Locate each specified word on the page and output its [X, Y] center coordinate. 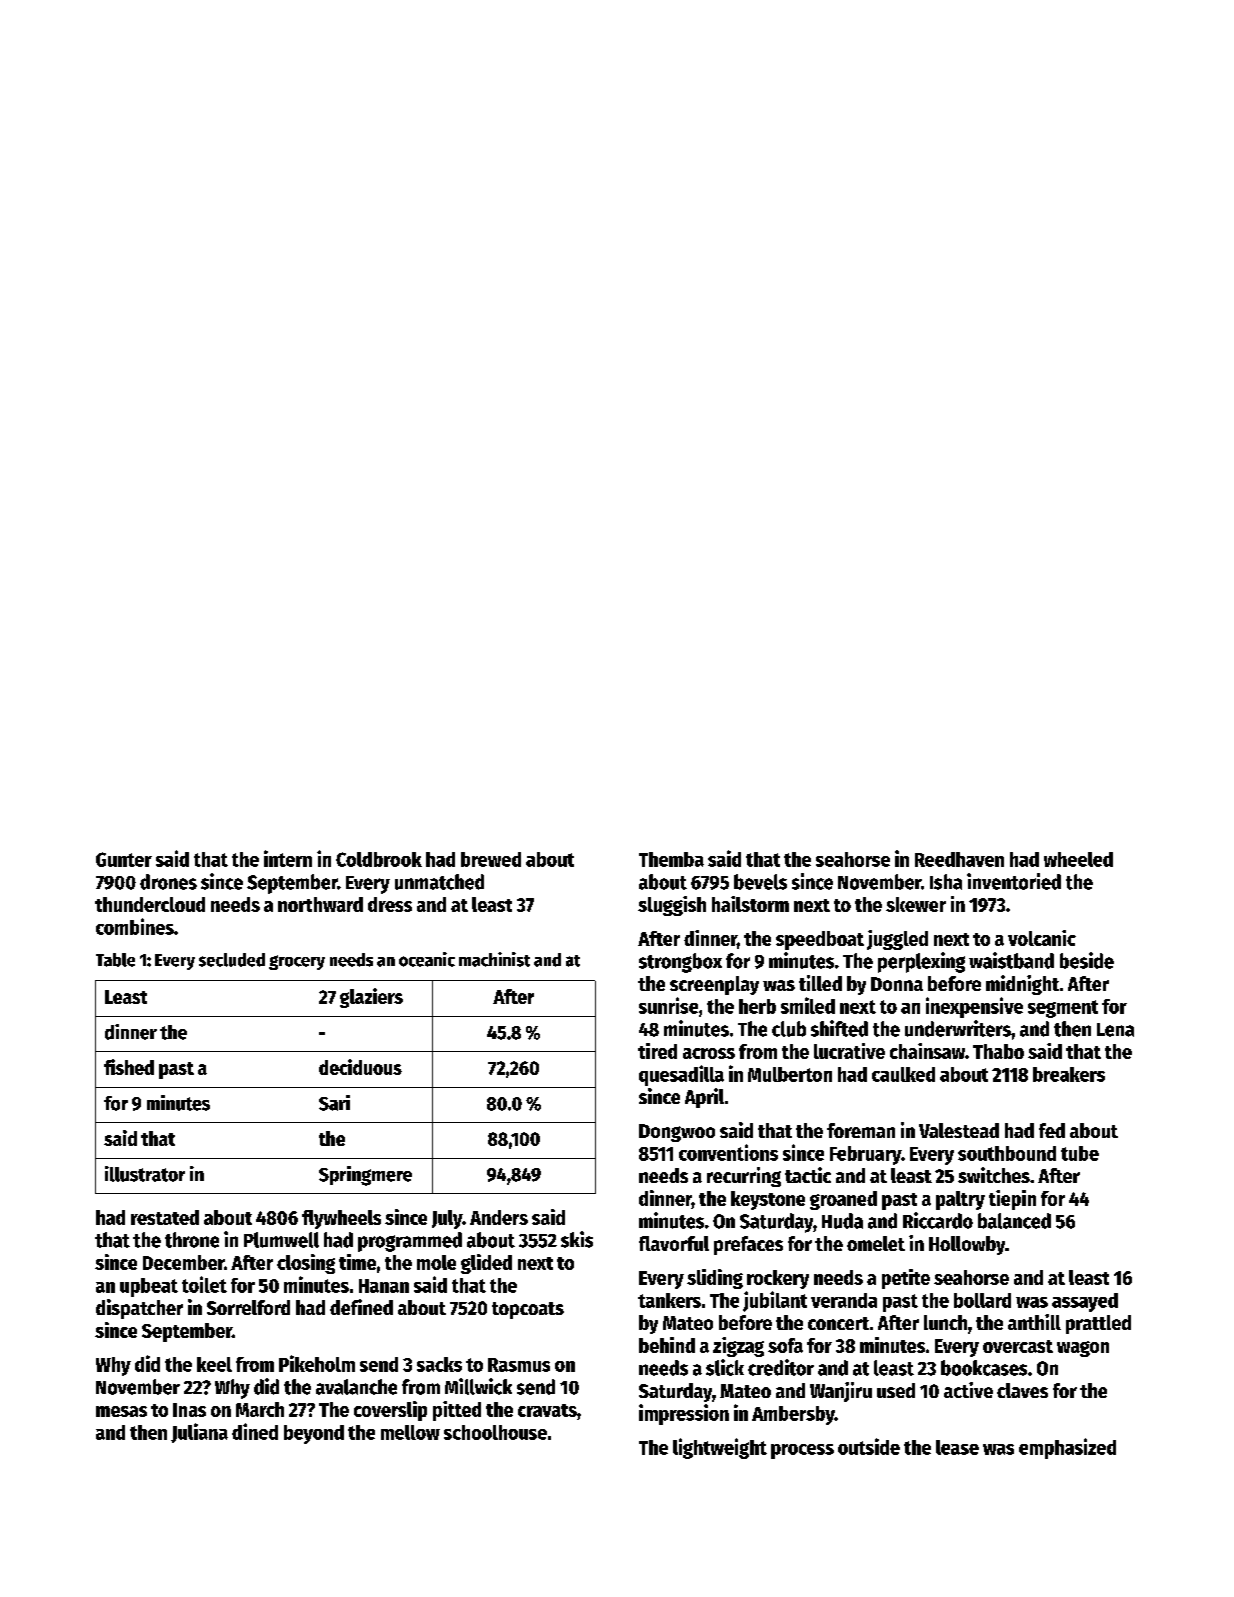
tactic [808, 1175]
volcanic [1042, 938]
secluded [232, 960]
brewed [491, 859]
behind [667, 1345]
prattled [1098, 1324]
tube [1080, 1153]
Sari [334, 1103]
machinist [494, 959]
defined [361, 1307]
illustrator [145, 1174]
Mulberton [790, 1074]
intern [288, 858]
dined [255, 1431]
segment [1063, 1009]
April [704, 1098]
